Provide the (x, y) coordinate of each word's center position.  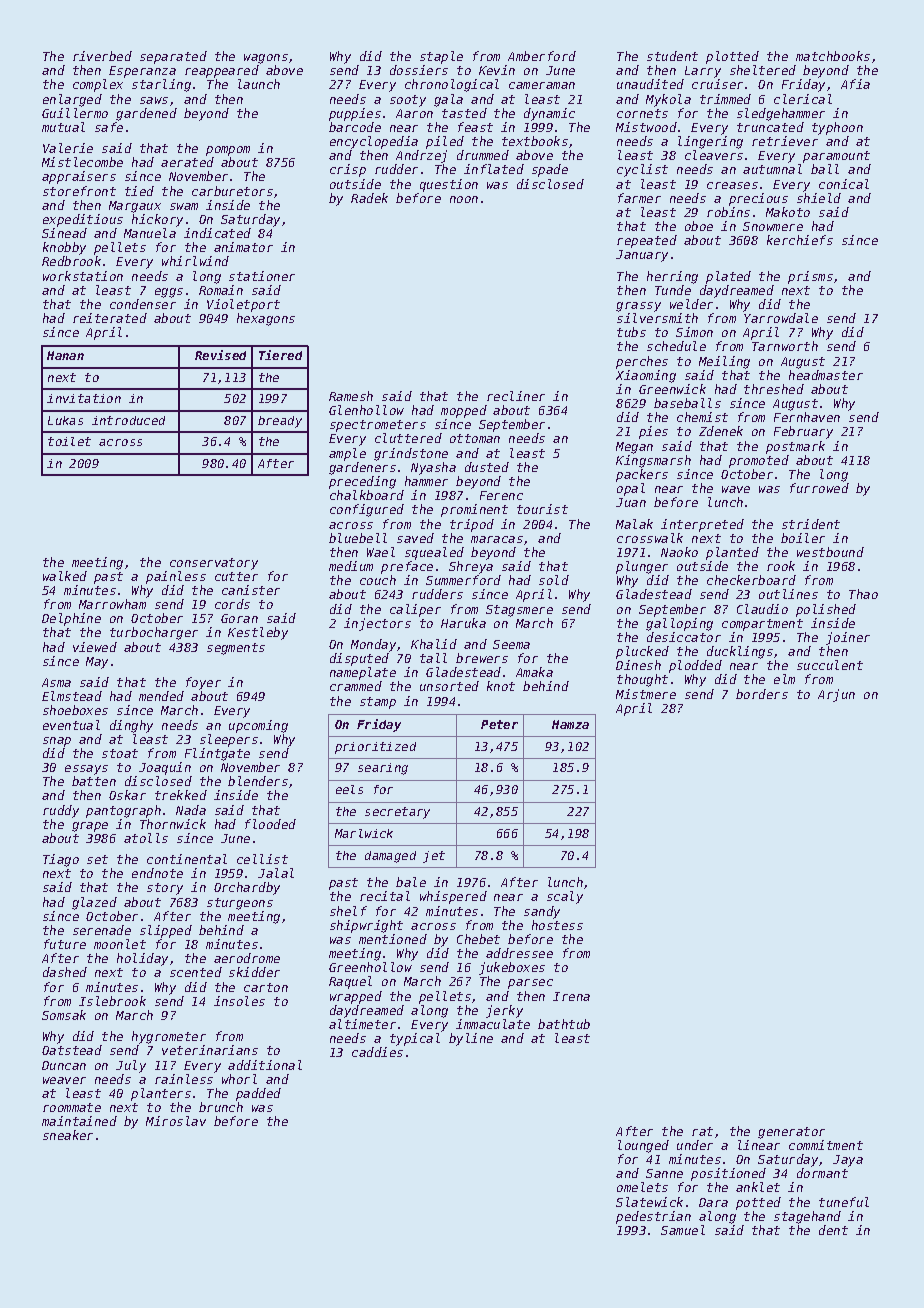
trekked (181, 795)
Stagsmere (519, 611)
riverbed (102, 56)
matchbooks (833, 56)
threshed (774, 389)
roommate (72, 1107)
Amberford (542, 56)
